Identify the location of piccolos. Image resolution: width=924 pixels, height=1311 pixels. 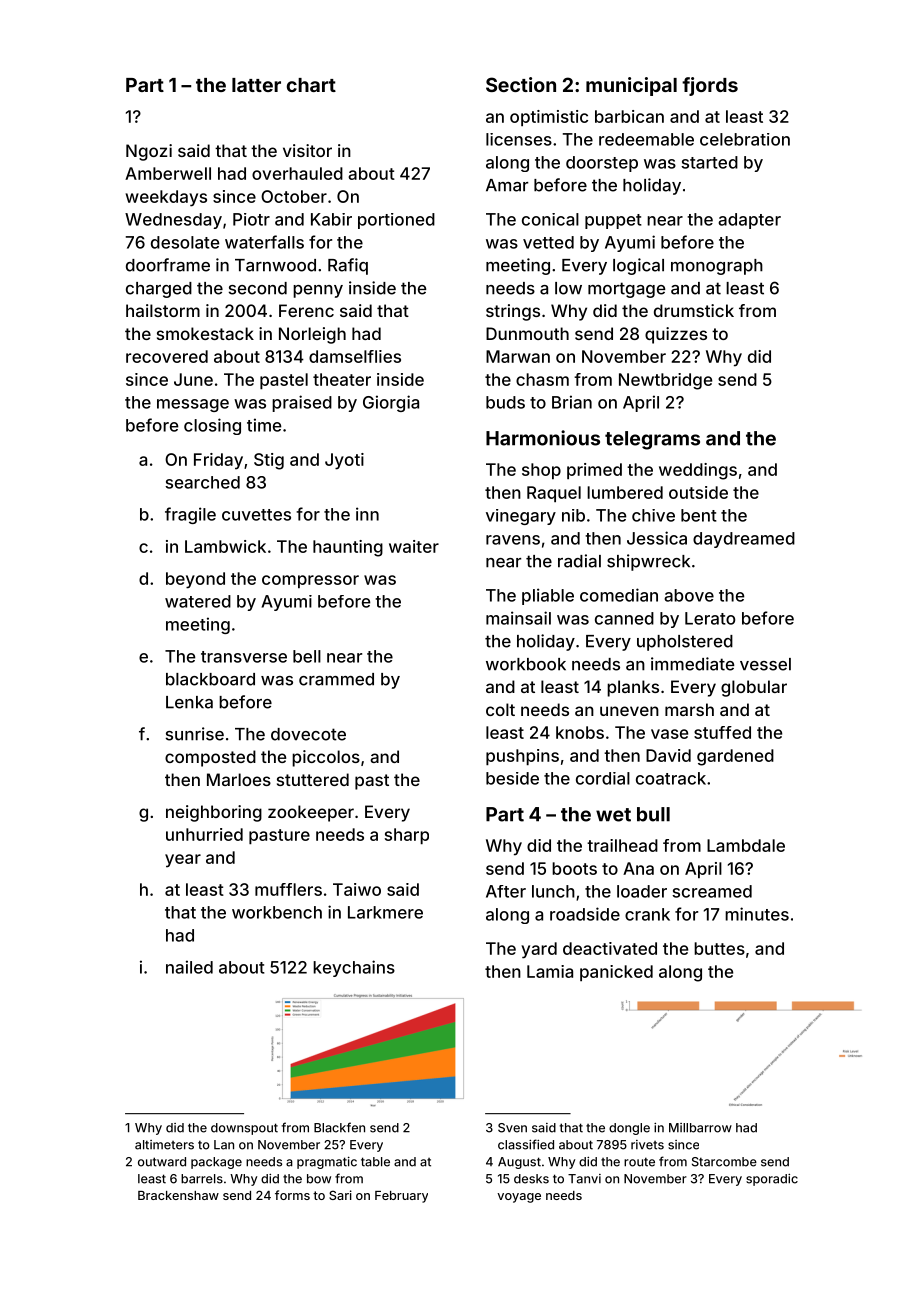
(326, 758).
